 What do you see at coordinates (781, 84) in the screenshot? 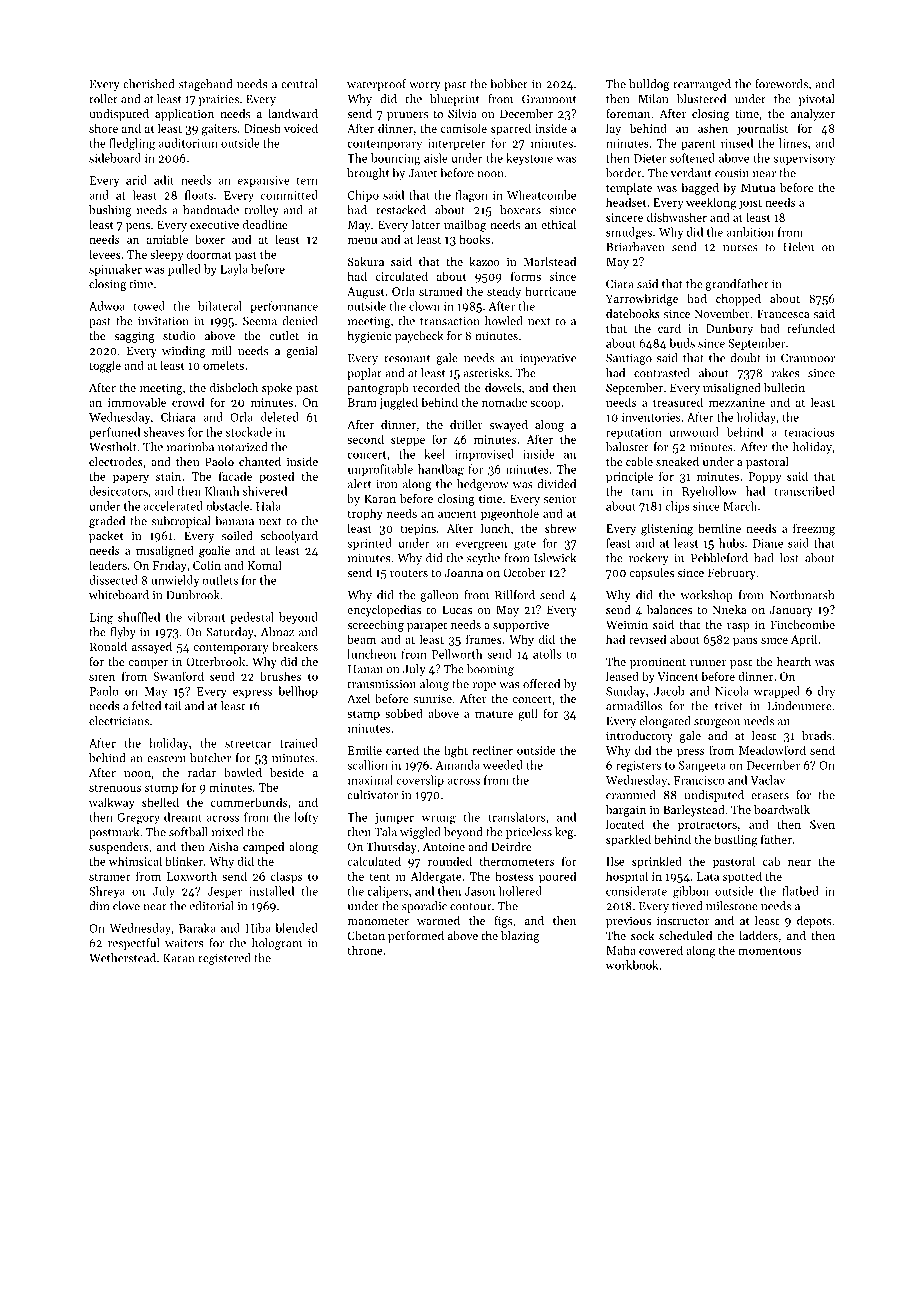
I see `forewords` at bounding box center [781, 84].
